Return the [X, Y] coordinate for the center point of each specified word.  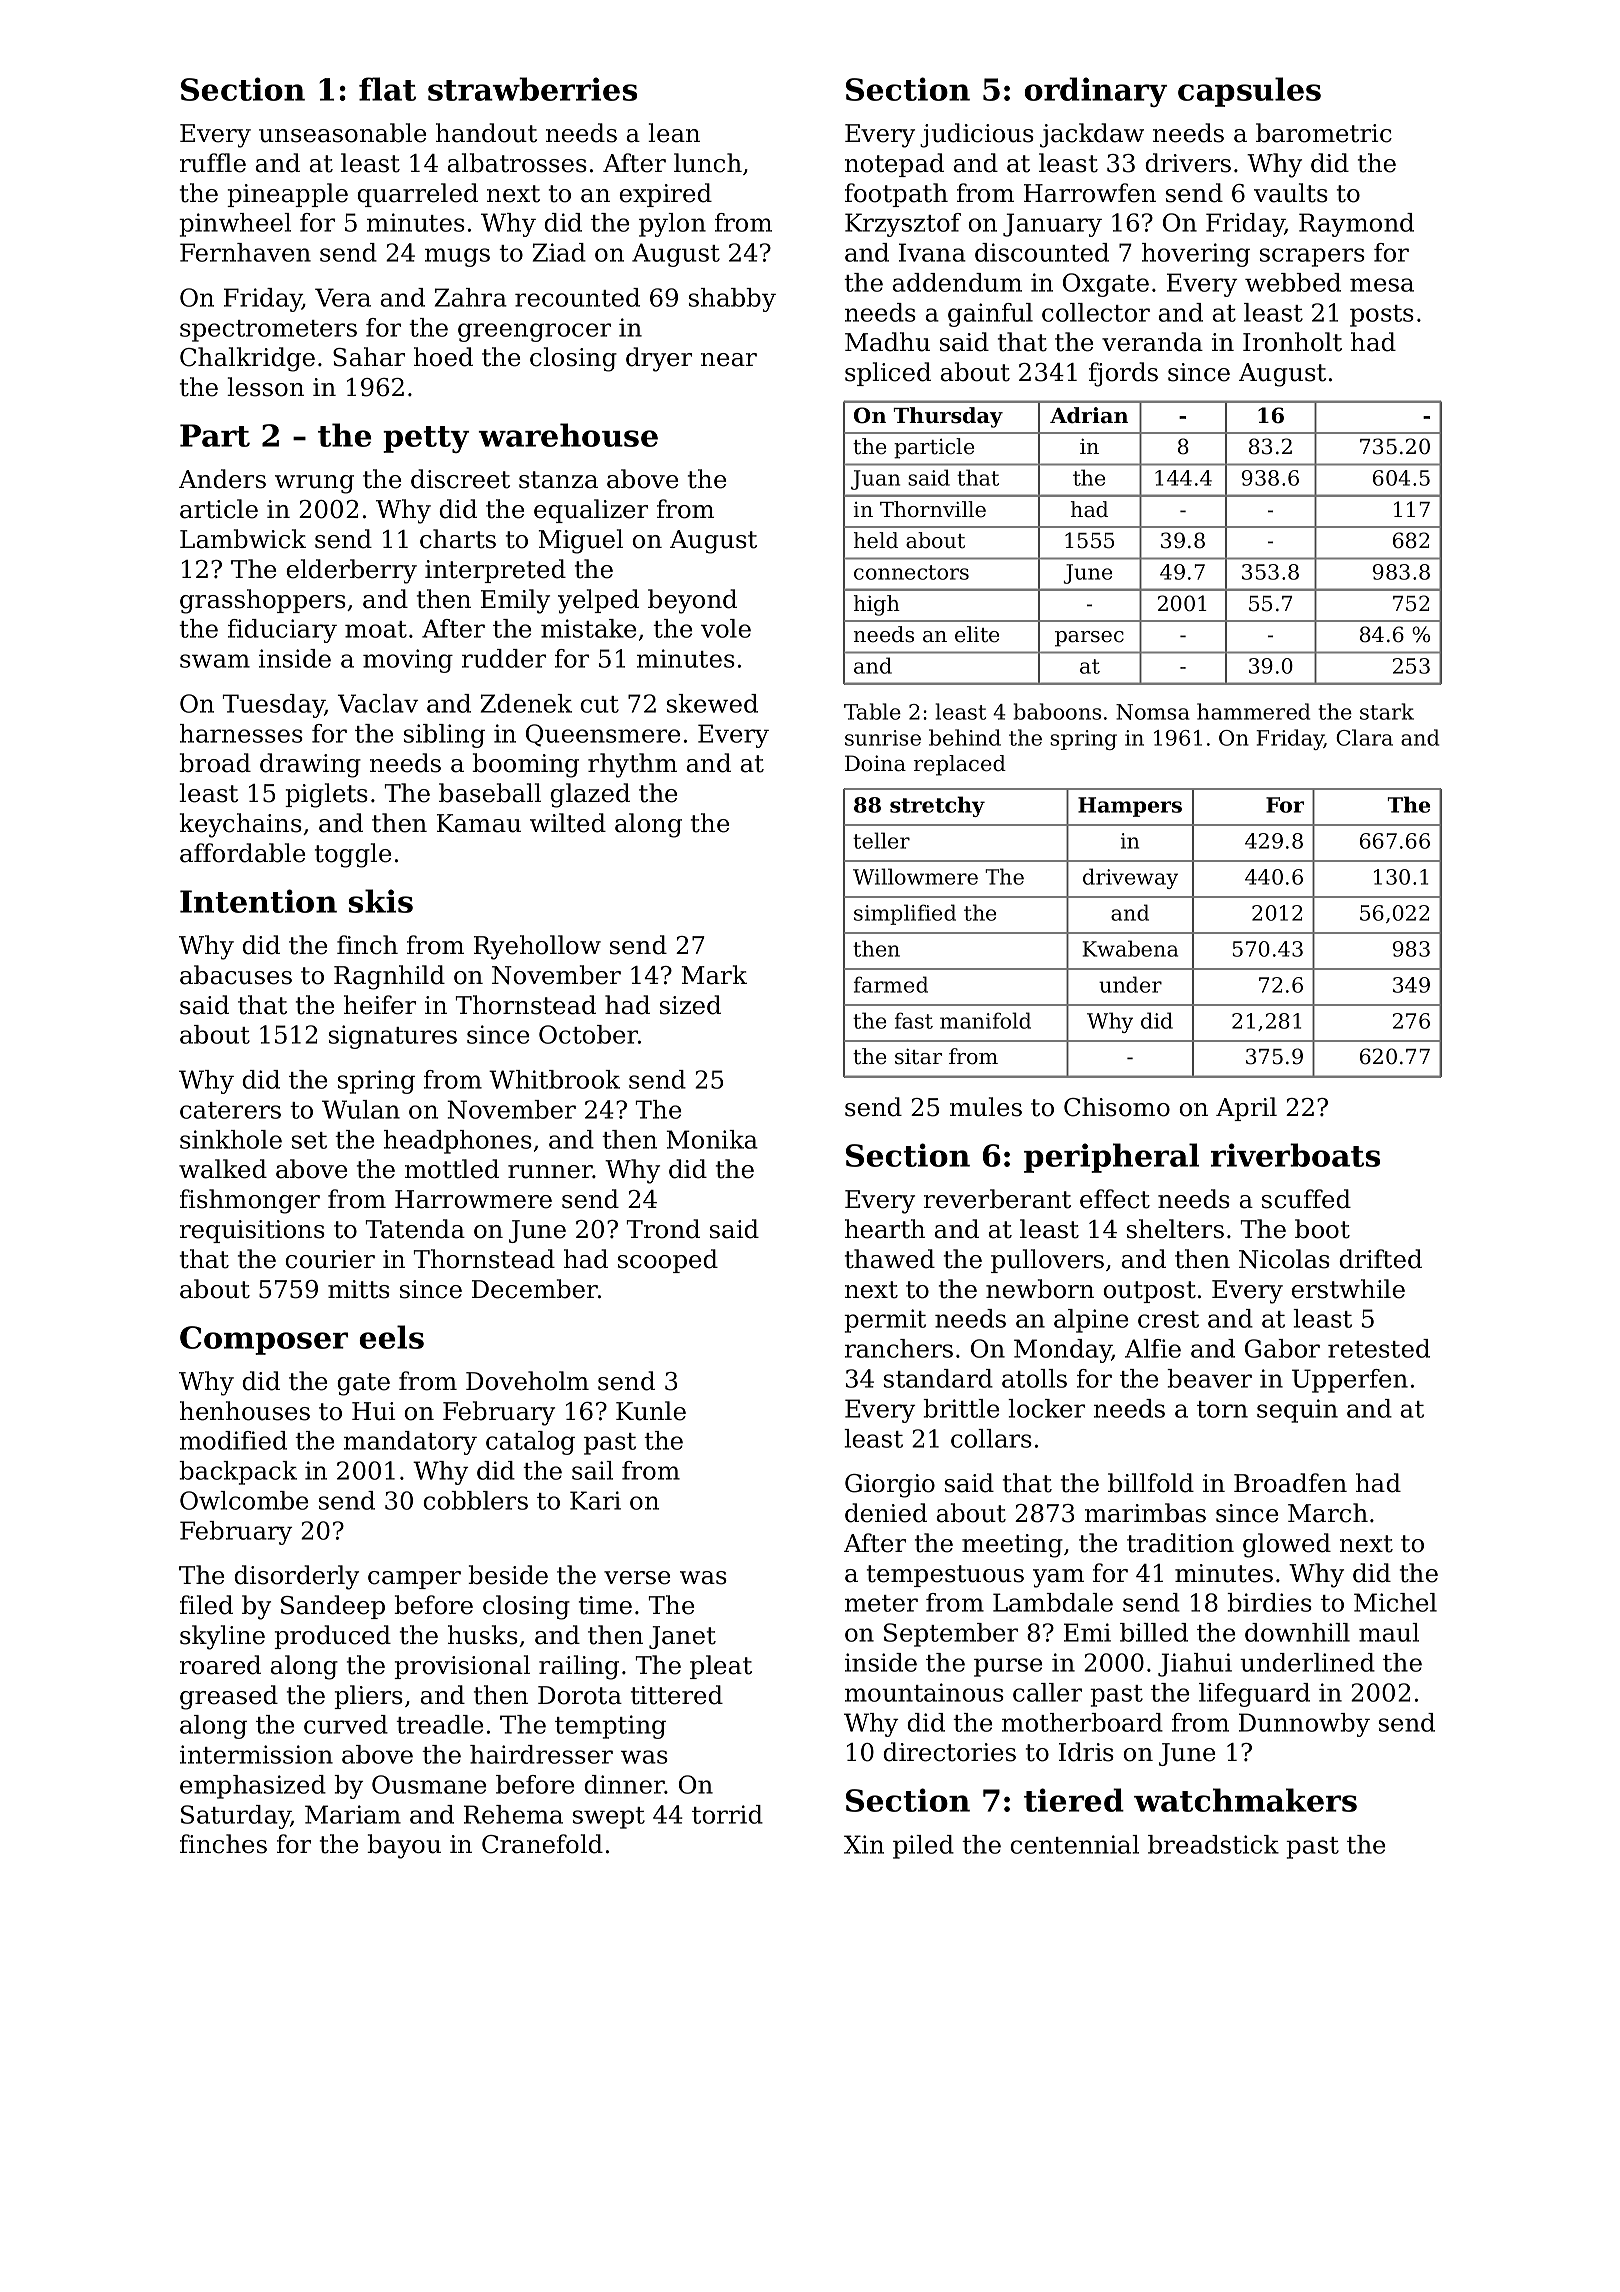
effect [1115, 1199]
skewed [712, 703]
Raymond [1356, 225]
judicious [977, 135]
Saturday [236, 1817]
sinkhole [231, 1139]
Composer [264, 1340]
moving [408, 661]
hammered [1253, 711]
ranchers [899, 1348]
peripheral [1111, 1158]
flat [387, 89]
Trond [663, 1229]
